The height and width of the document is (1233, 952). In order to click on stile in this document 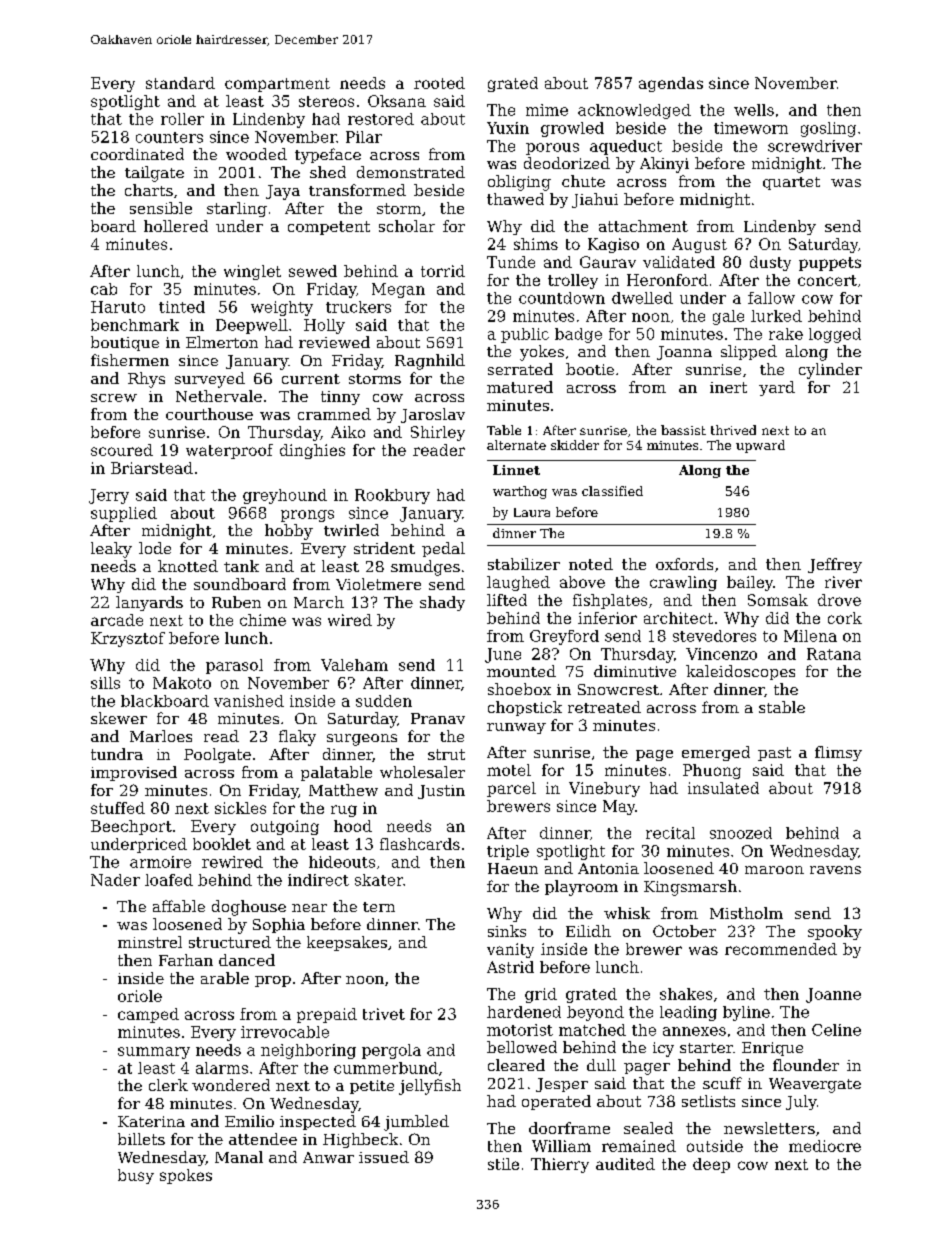, I will do `click(503, 1164)`.
